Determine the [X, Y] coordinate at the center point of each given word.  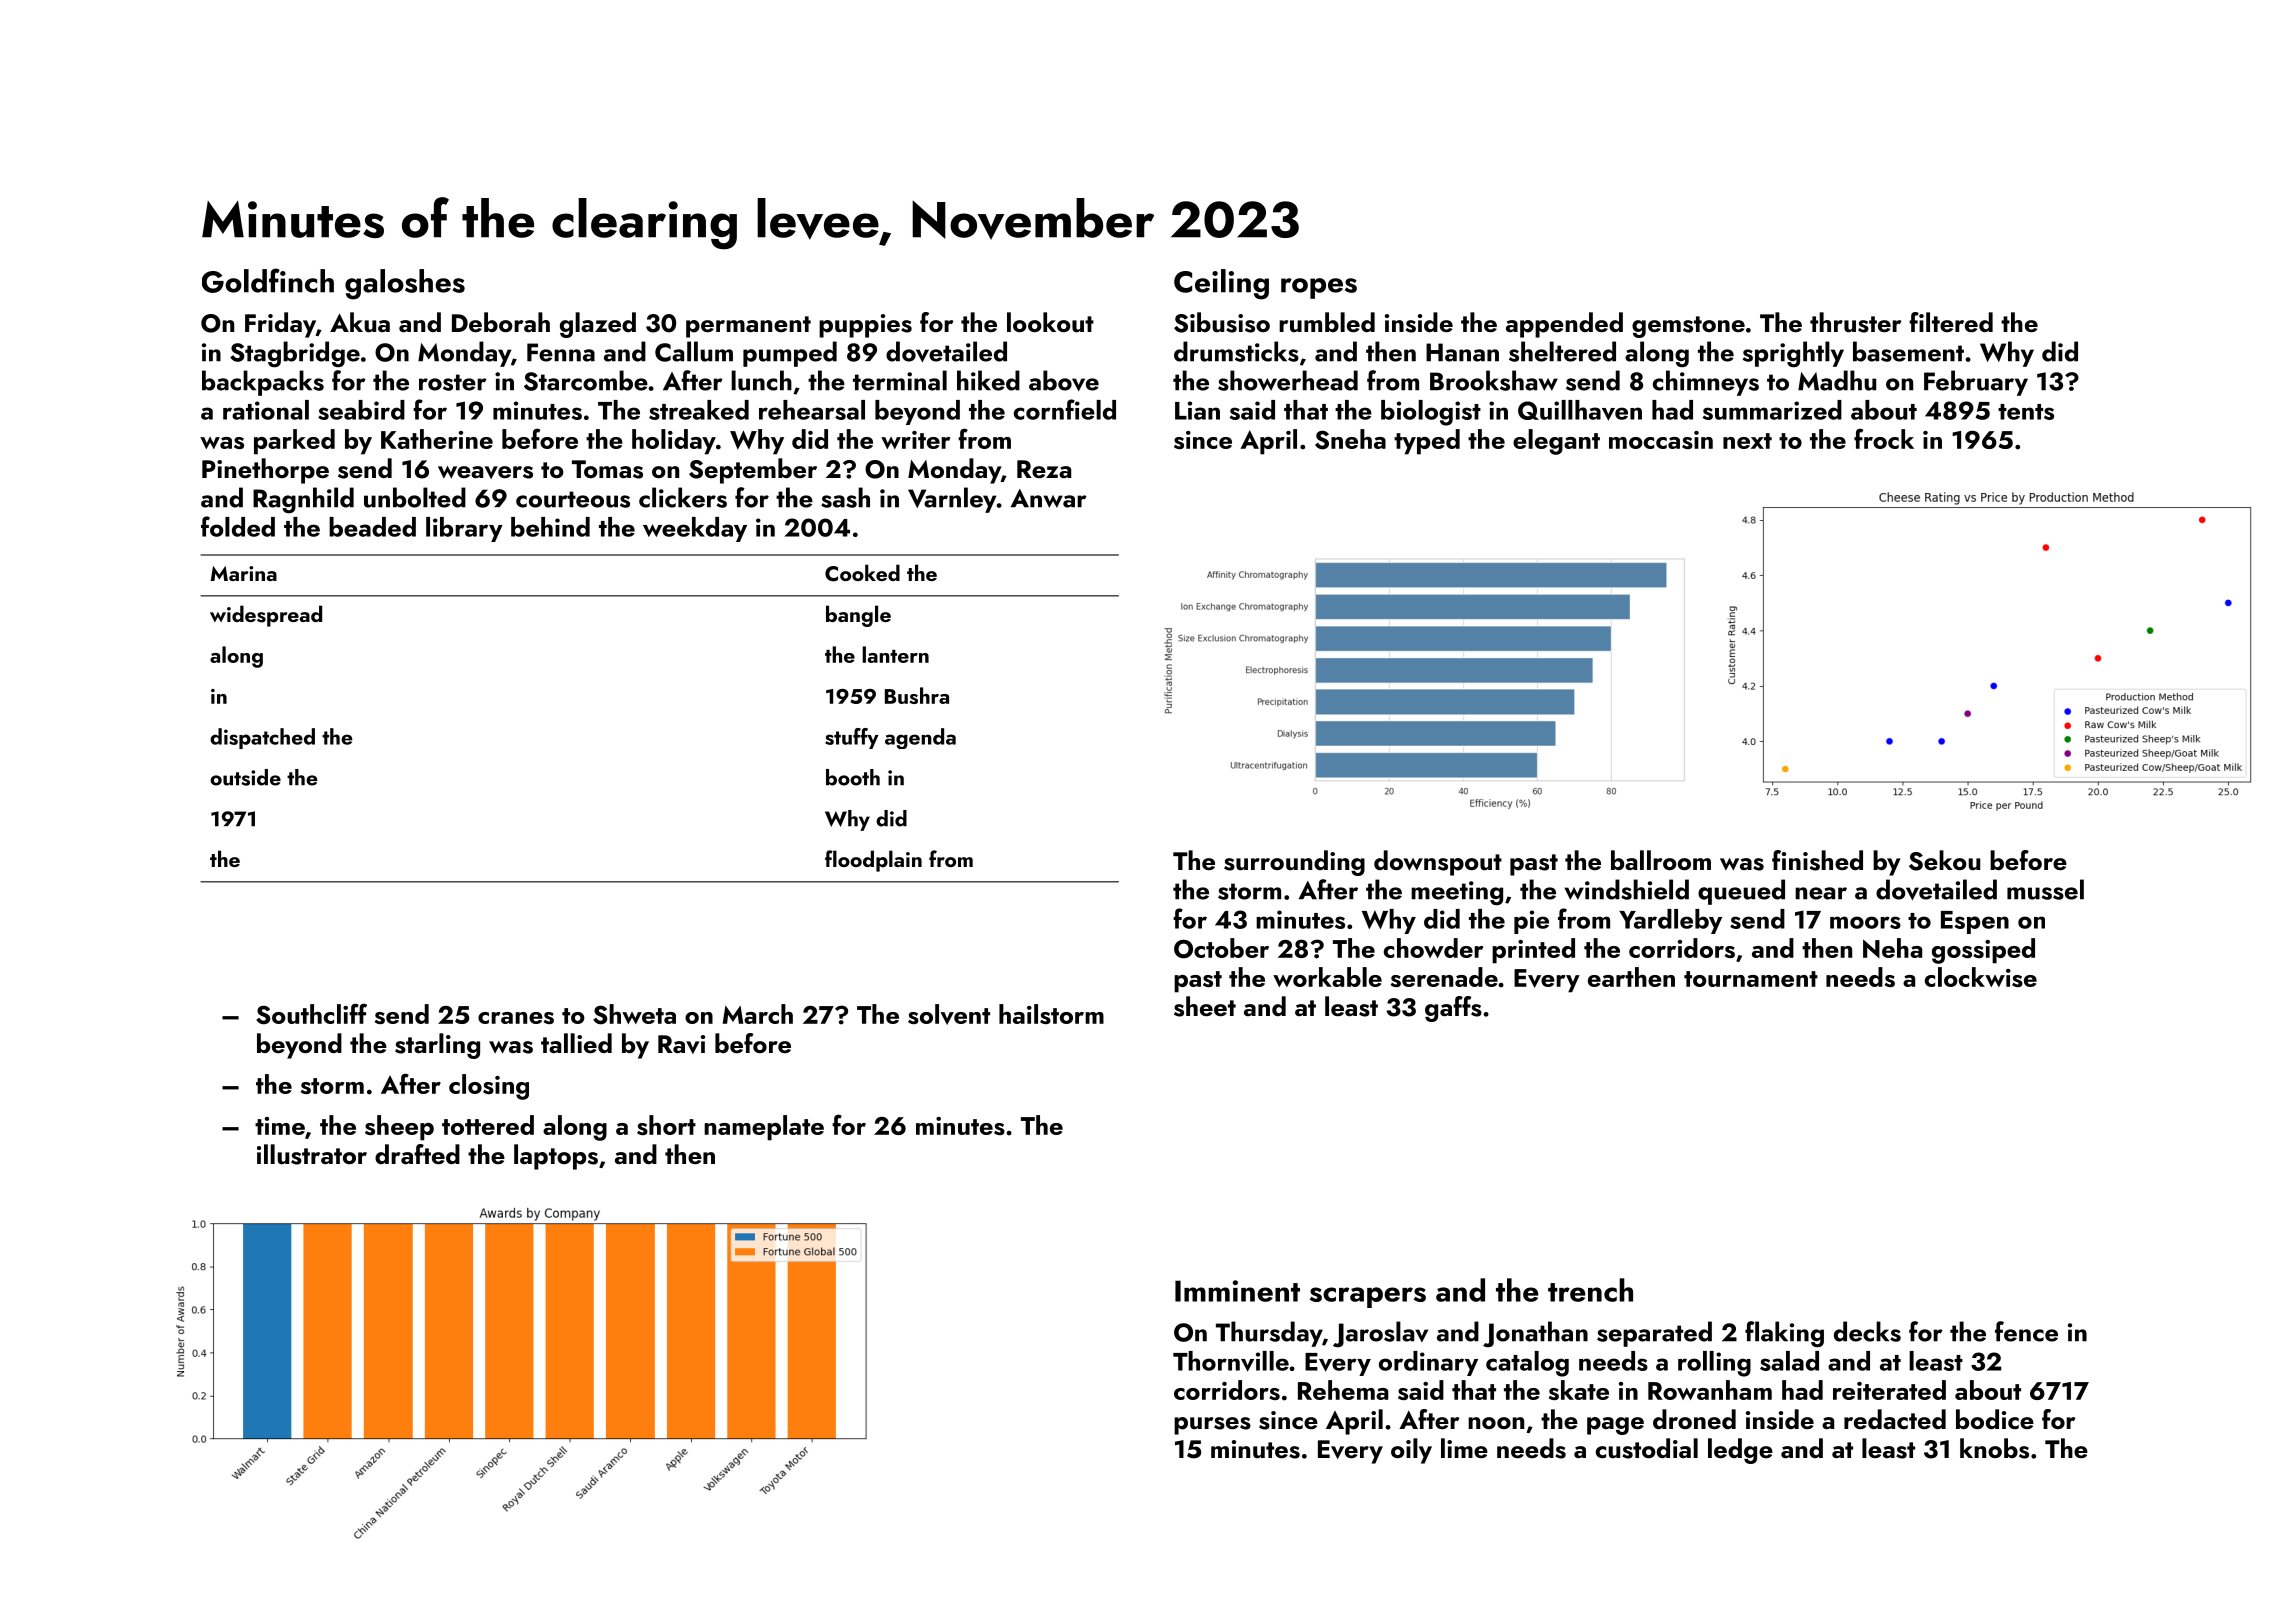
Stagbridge [295, 354]
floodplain [873, 861]
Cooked [862, 573]
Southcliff [311, 1014]
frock [1884, 438]
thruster [1856, 322]
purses [1212, 1426]
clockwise [1981, 977]
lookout [1050, 322]
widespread [266, 616]
